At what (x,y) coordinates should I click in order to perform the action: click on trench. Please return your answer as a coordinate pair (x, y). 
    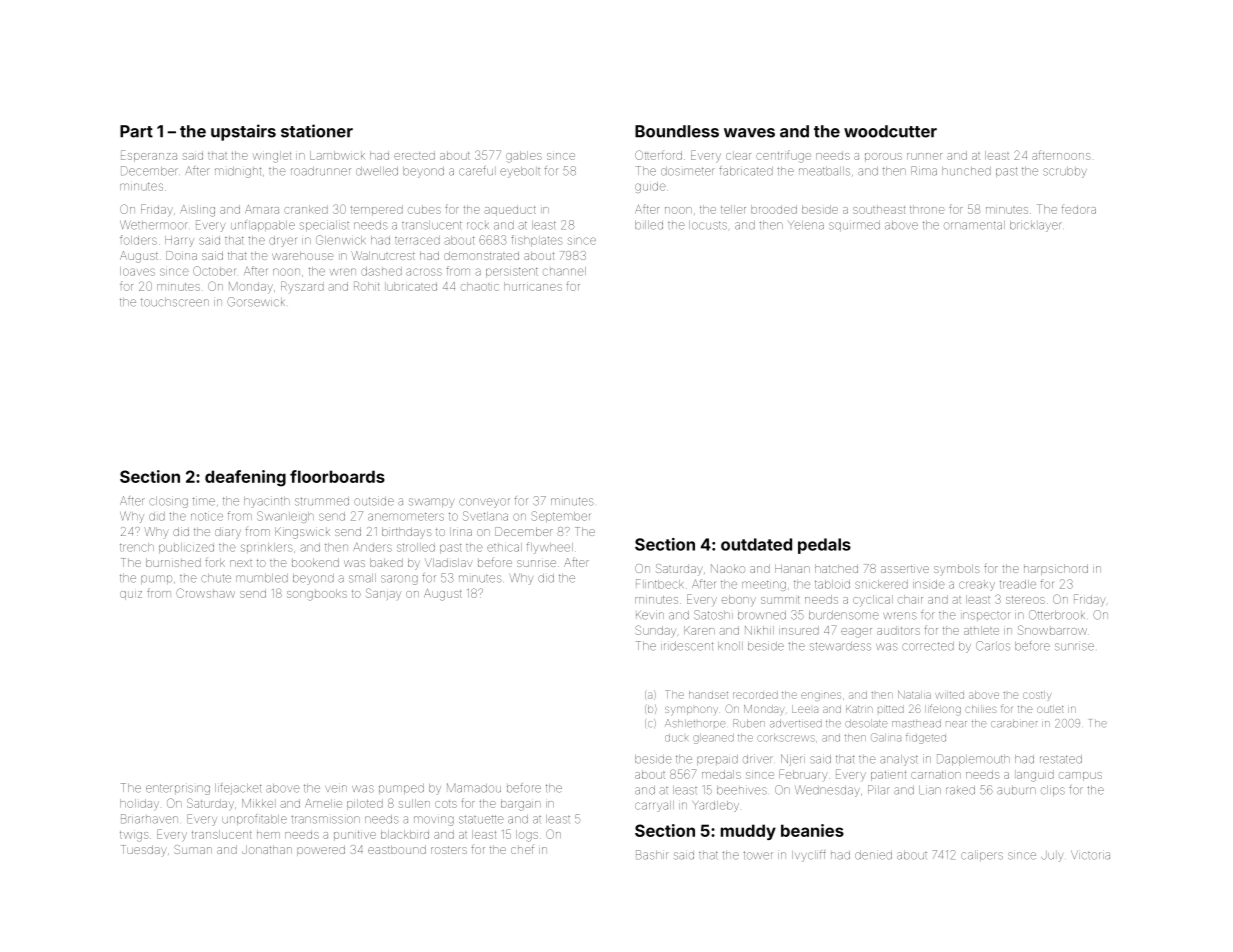
    Looking at the image, I should click on (137, 547).
